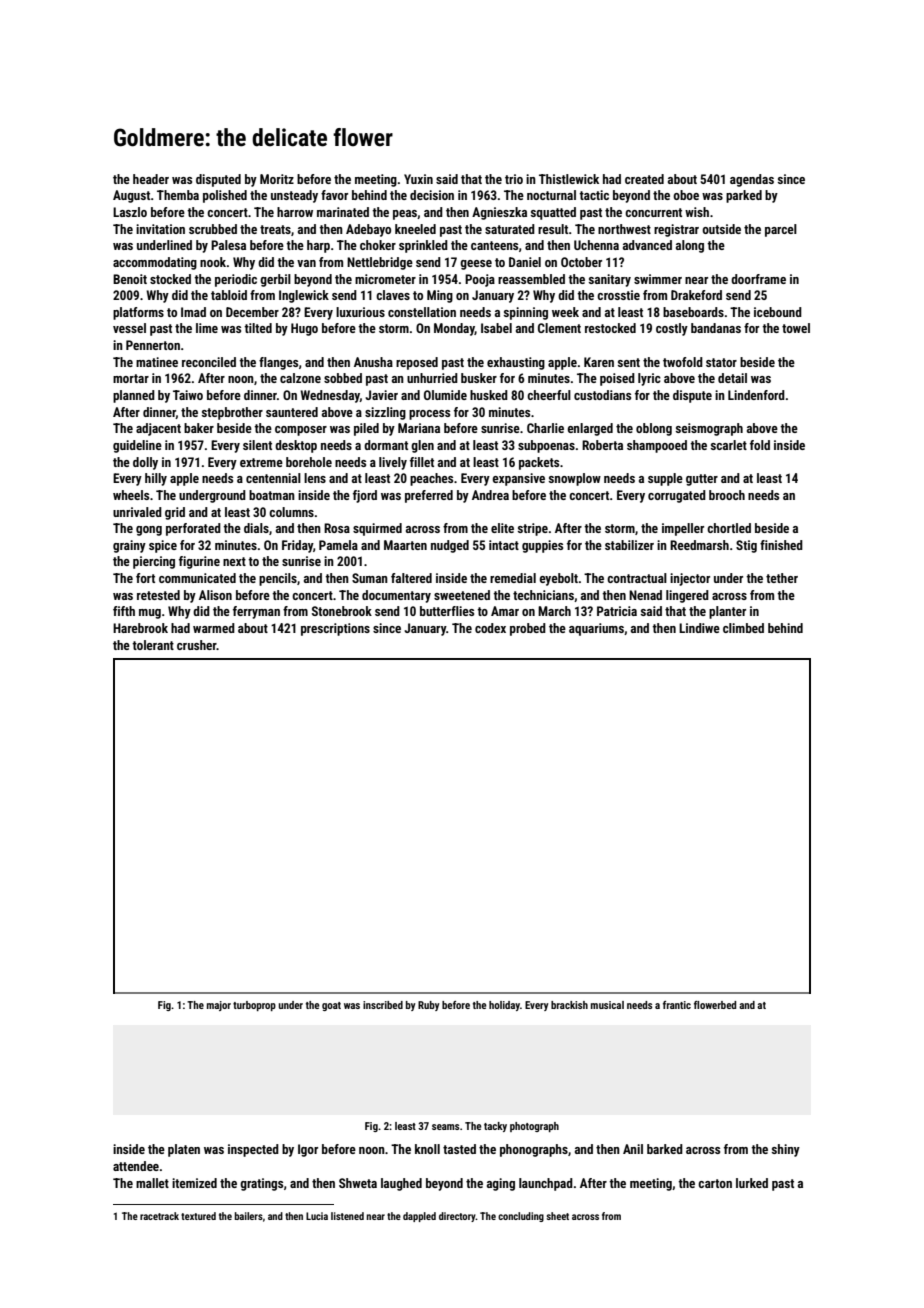  What do you see at coordinates (658, 279) in the screenshot?
I see `swimmer` at bounding box center [658, 279].
